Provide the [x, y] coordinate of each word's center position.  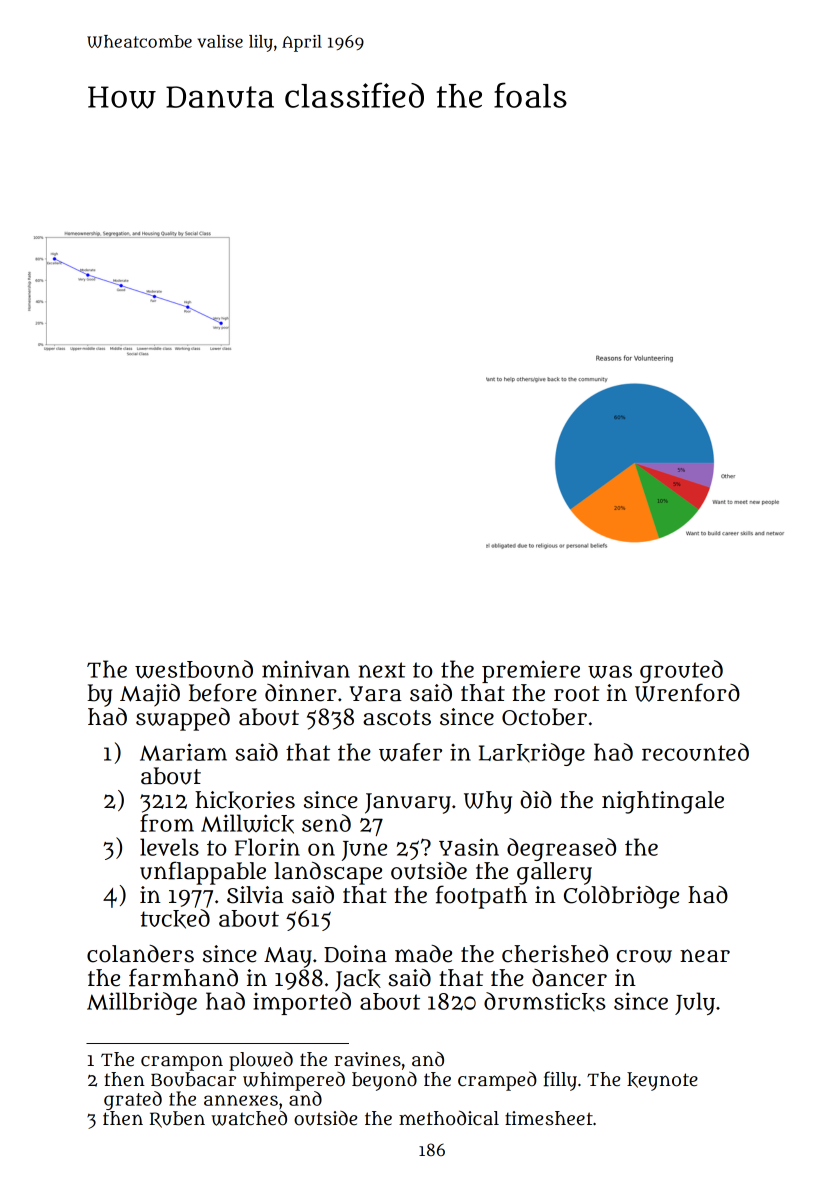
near [705, 956]
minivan [306, 669]
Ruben [177, 1119]
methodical [449, 1118]
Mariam [183, 752]
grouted [681, 671]
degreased [561, 849]
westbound [194, 669]
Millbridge [142, 1003]
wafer [410, 752]
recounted [695, 752]
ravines [367, 1059]
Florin [267, 847]
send [326, 823]
